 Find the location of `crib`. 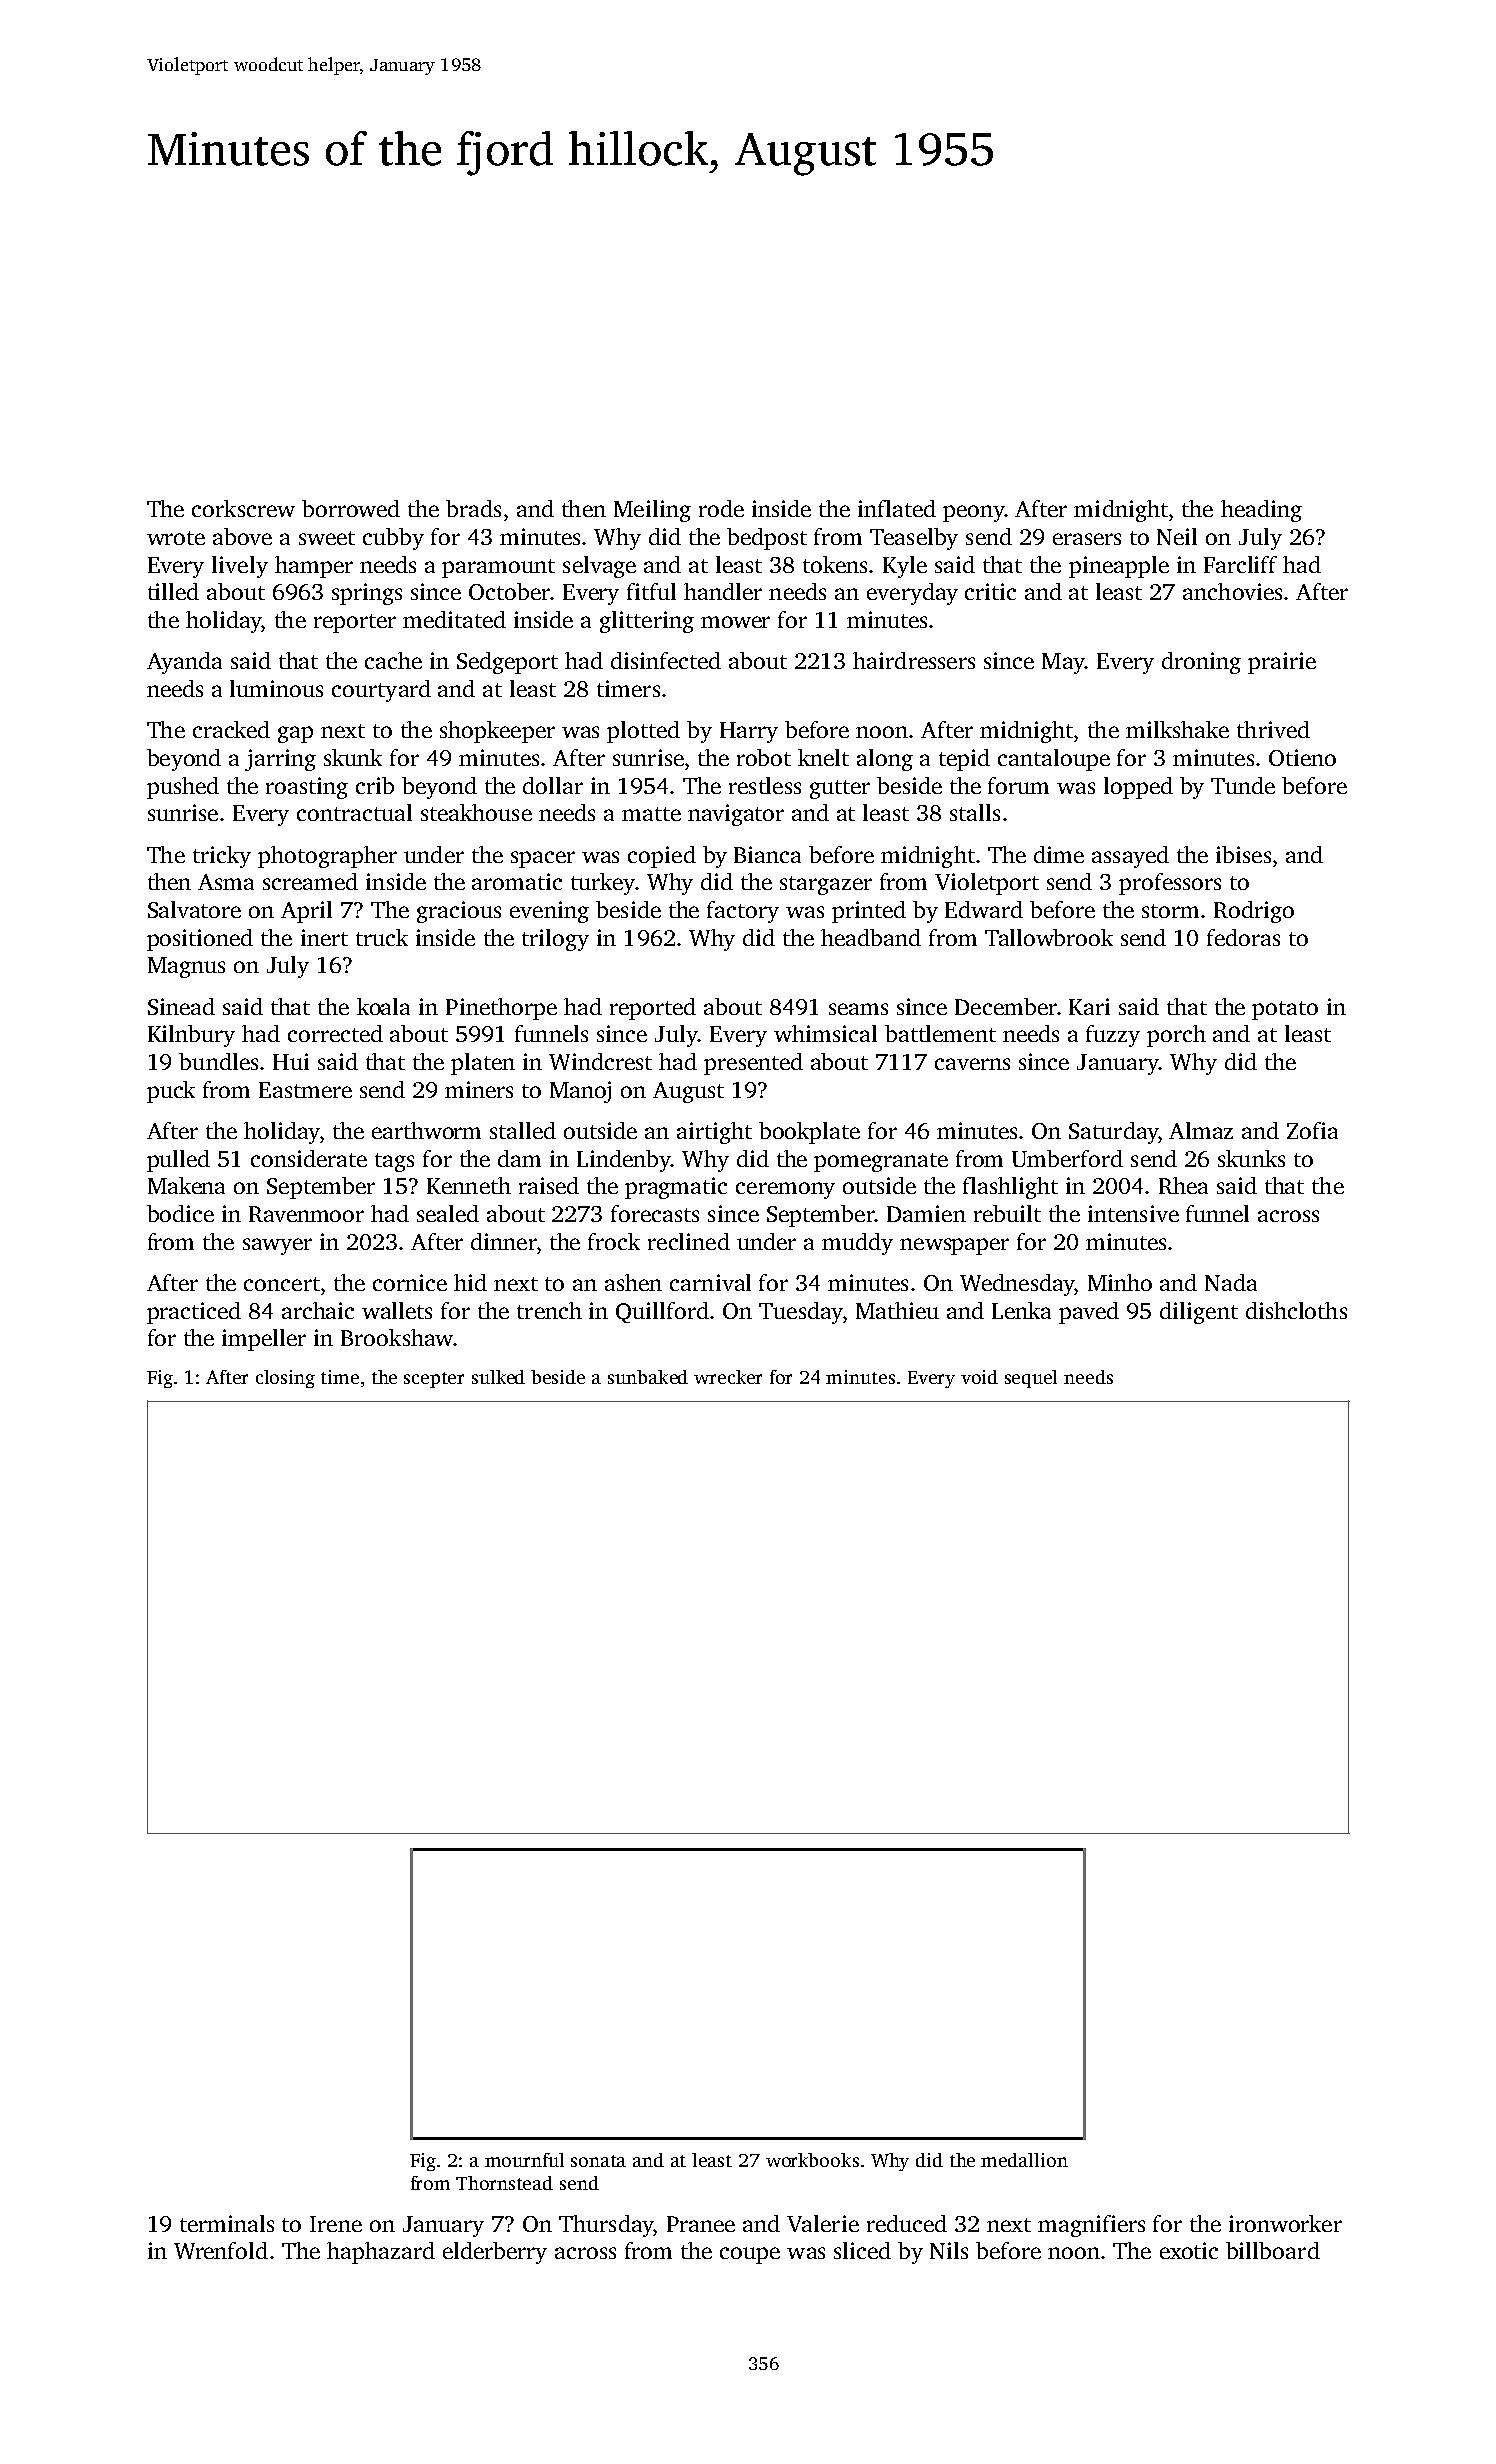

crib is located at coordinates (375, 785).
